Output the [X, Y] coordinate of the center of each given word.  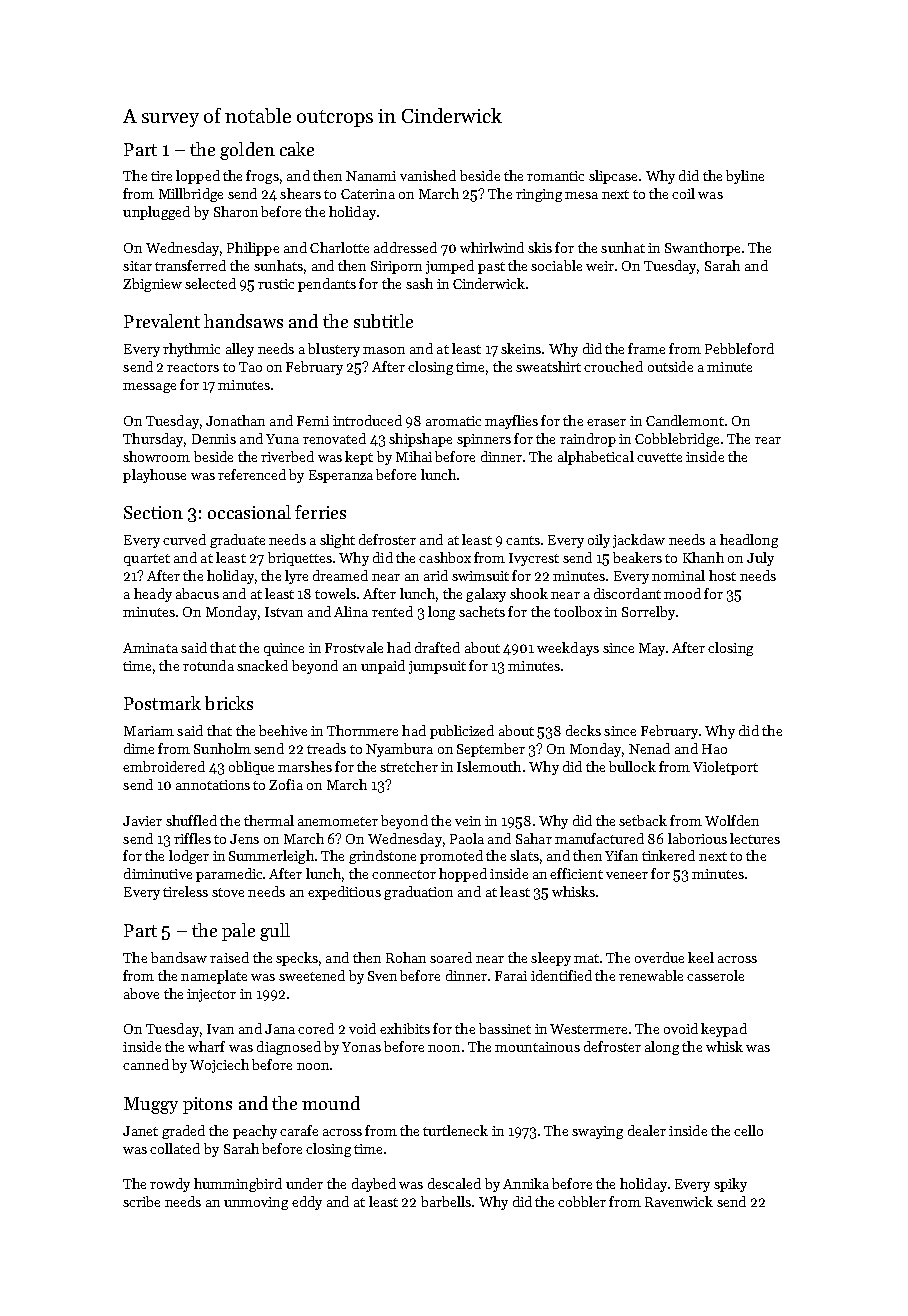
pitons [207, 1105]
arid [436, 575]
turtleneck [455, 1130]
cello [748, 1130]
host [722, 575]
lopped [198, 177]
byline [745, 177]
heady [153, 595]
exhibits [405, 1028]
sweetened [312, 975]
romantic [555, 176]
